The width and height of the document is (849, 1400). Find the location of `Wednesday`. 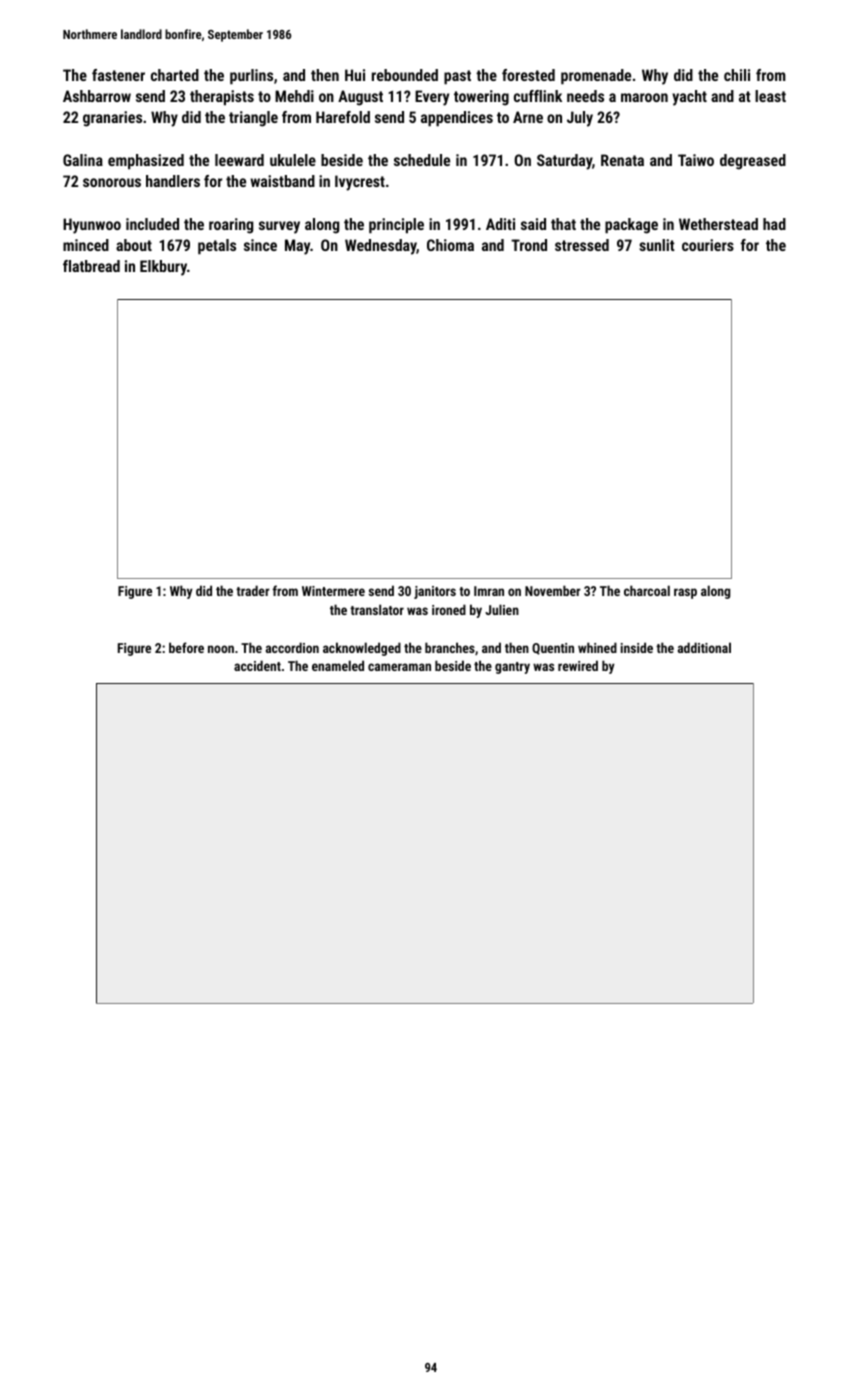

Wednesday is located at coordinates (381, 247).
